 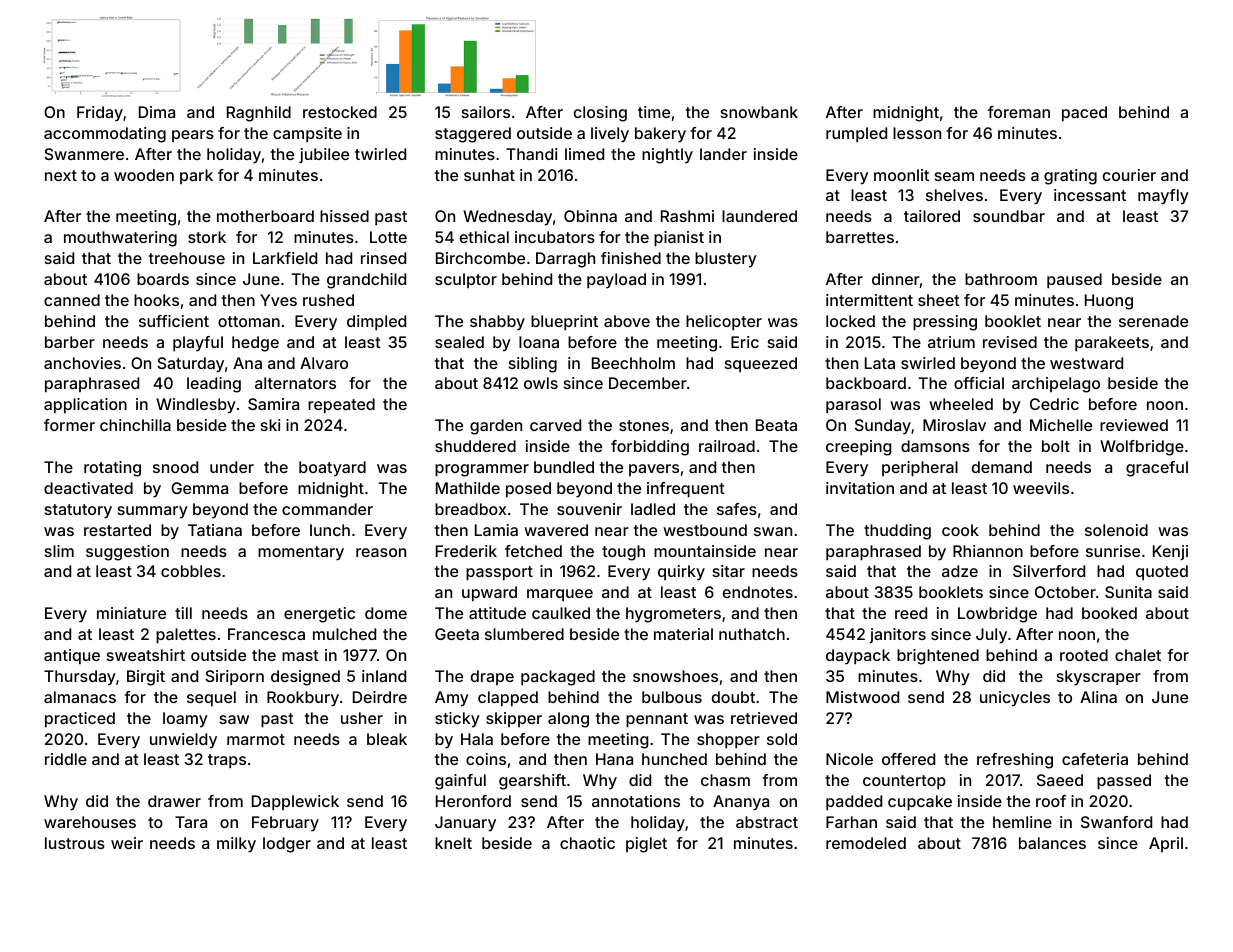 I want to click on booked, so click(x=1109, y=613).
